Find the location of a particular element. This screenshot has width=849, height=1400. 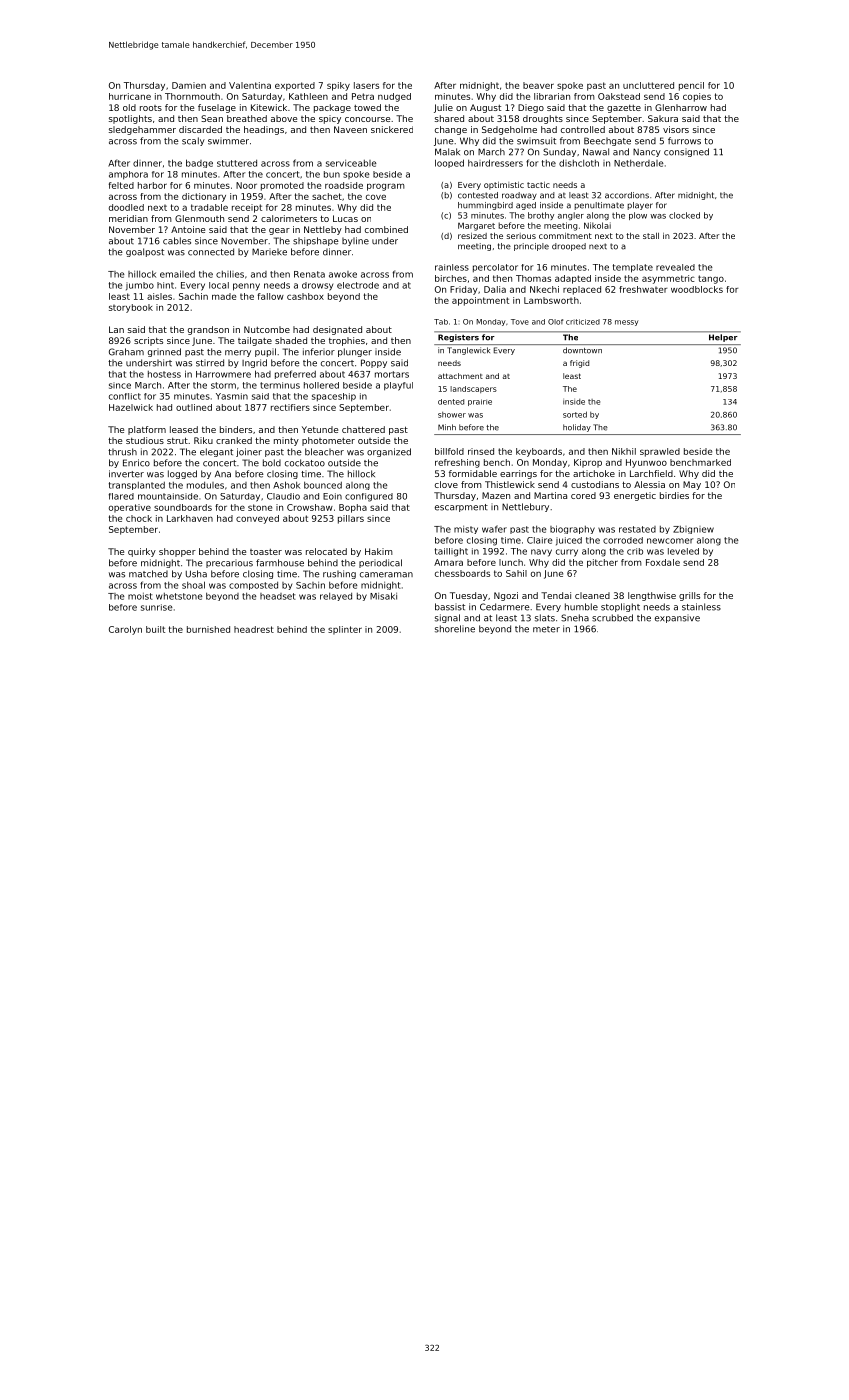

cranked is located at coordinates (234, 440).
